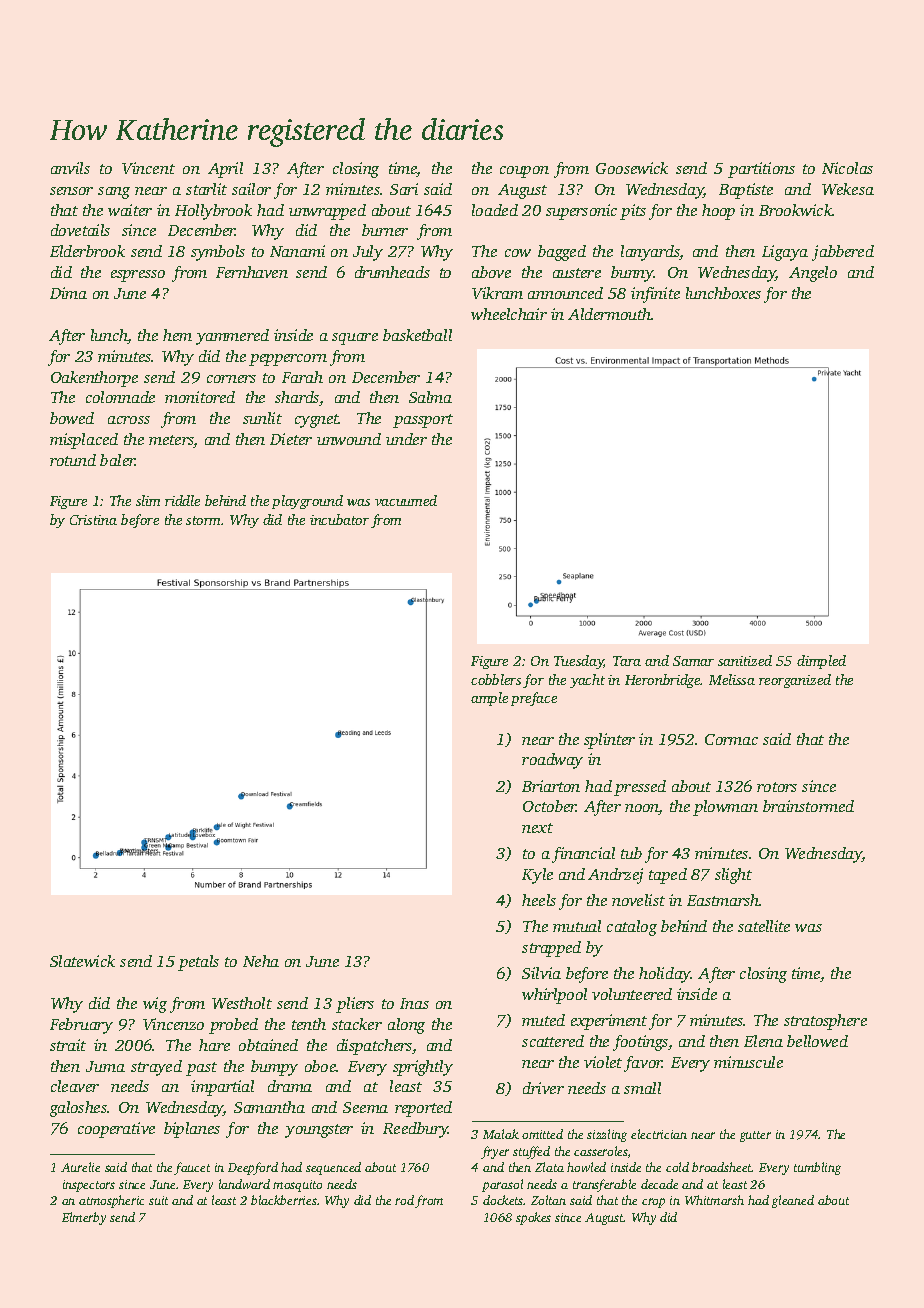  What do you see at coordinates (261, 961) in the screenshot?
I see `Neha` at bounding box center [261, 961].
